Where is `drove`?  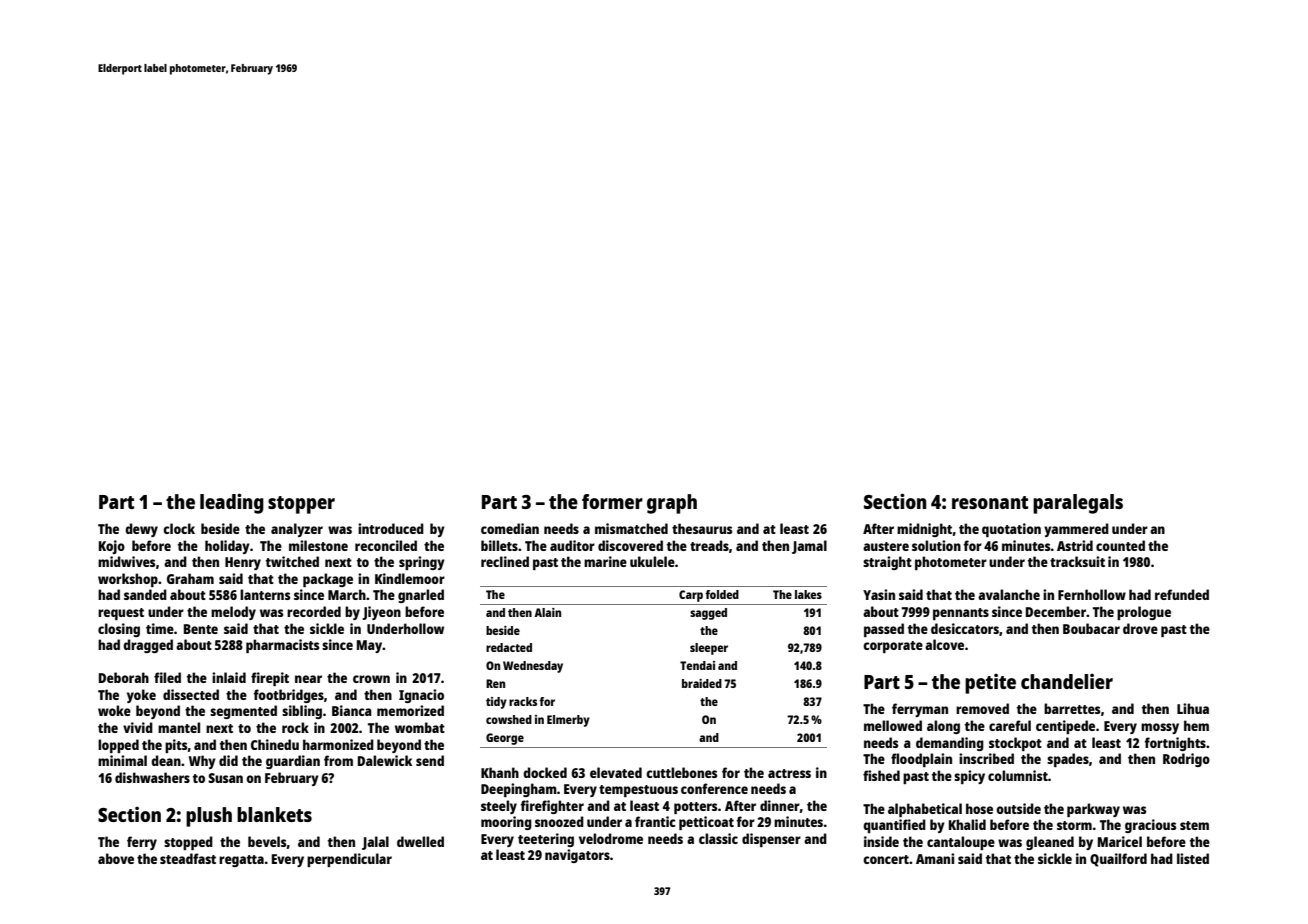 drove is located at coordinates (1140, 628).
